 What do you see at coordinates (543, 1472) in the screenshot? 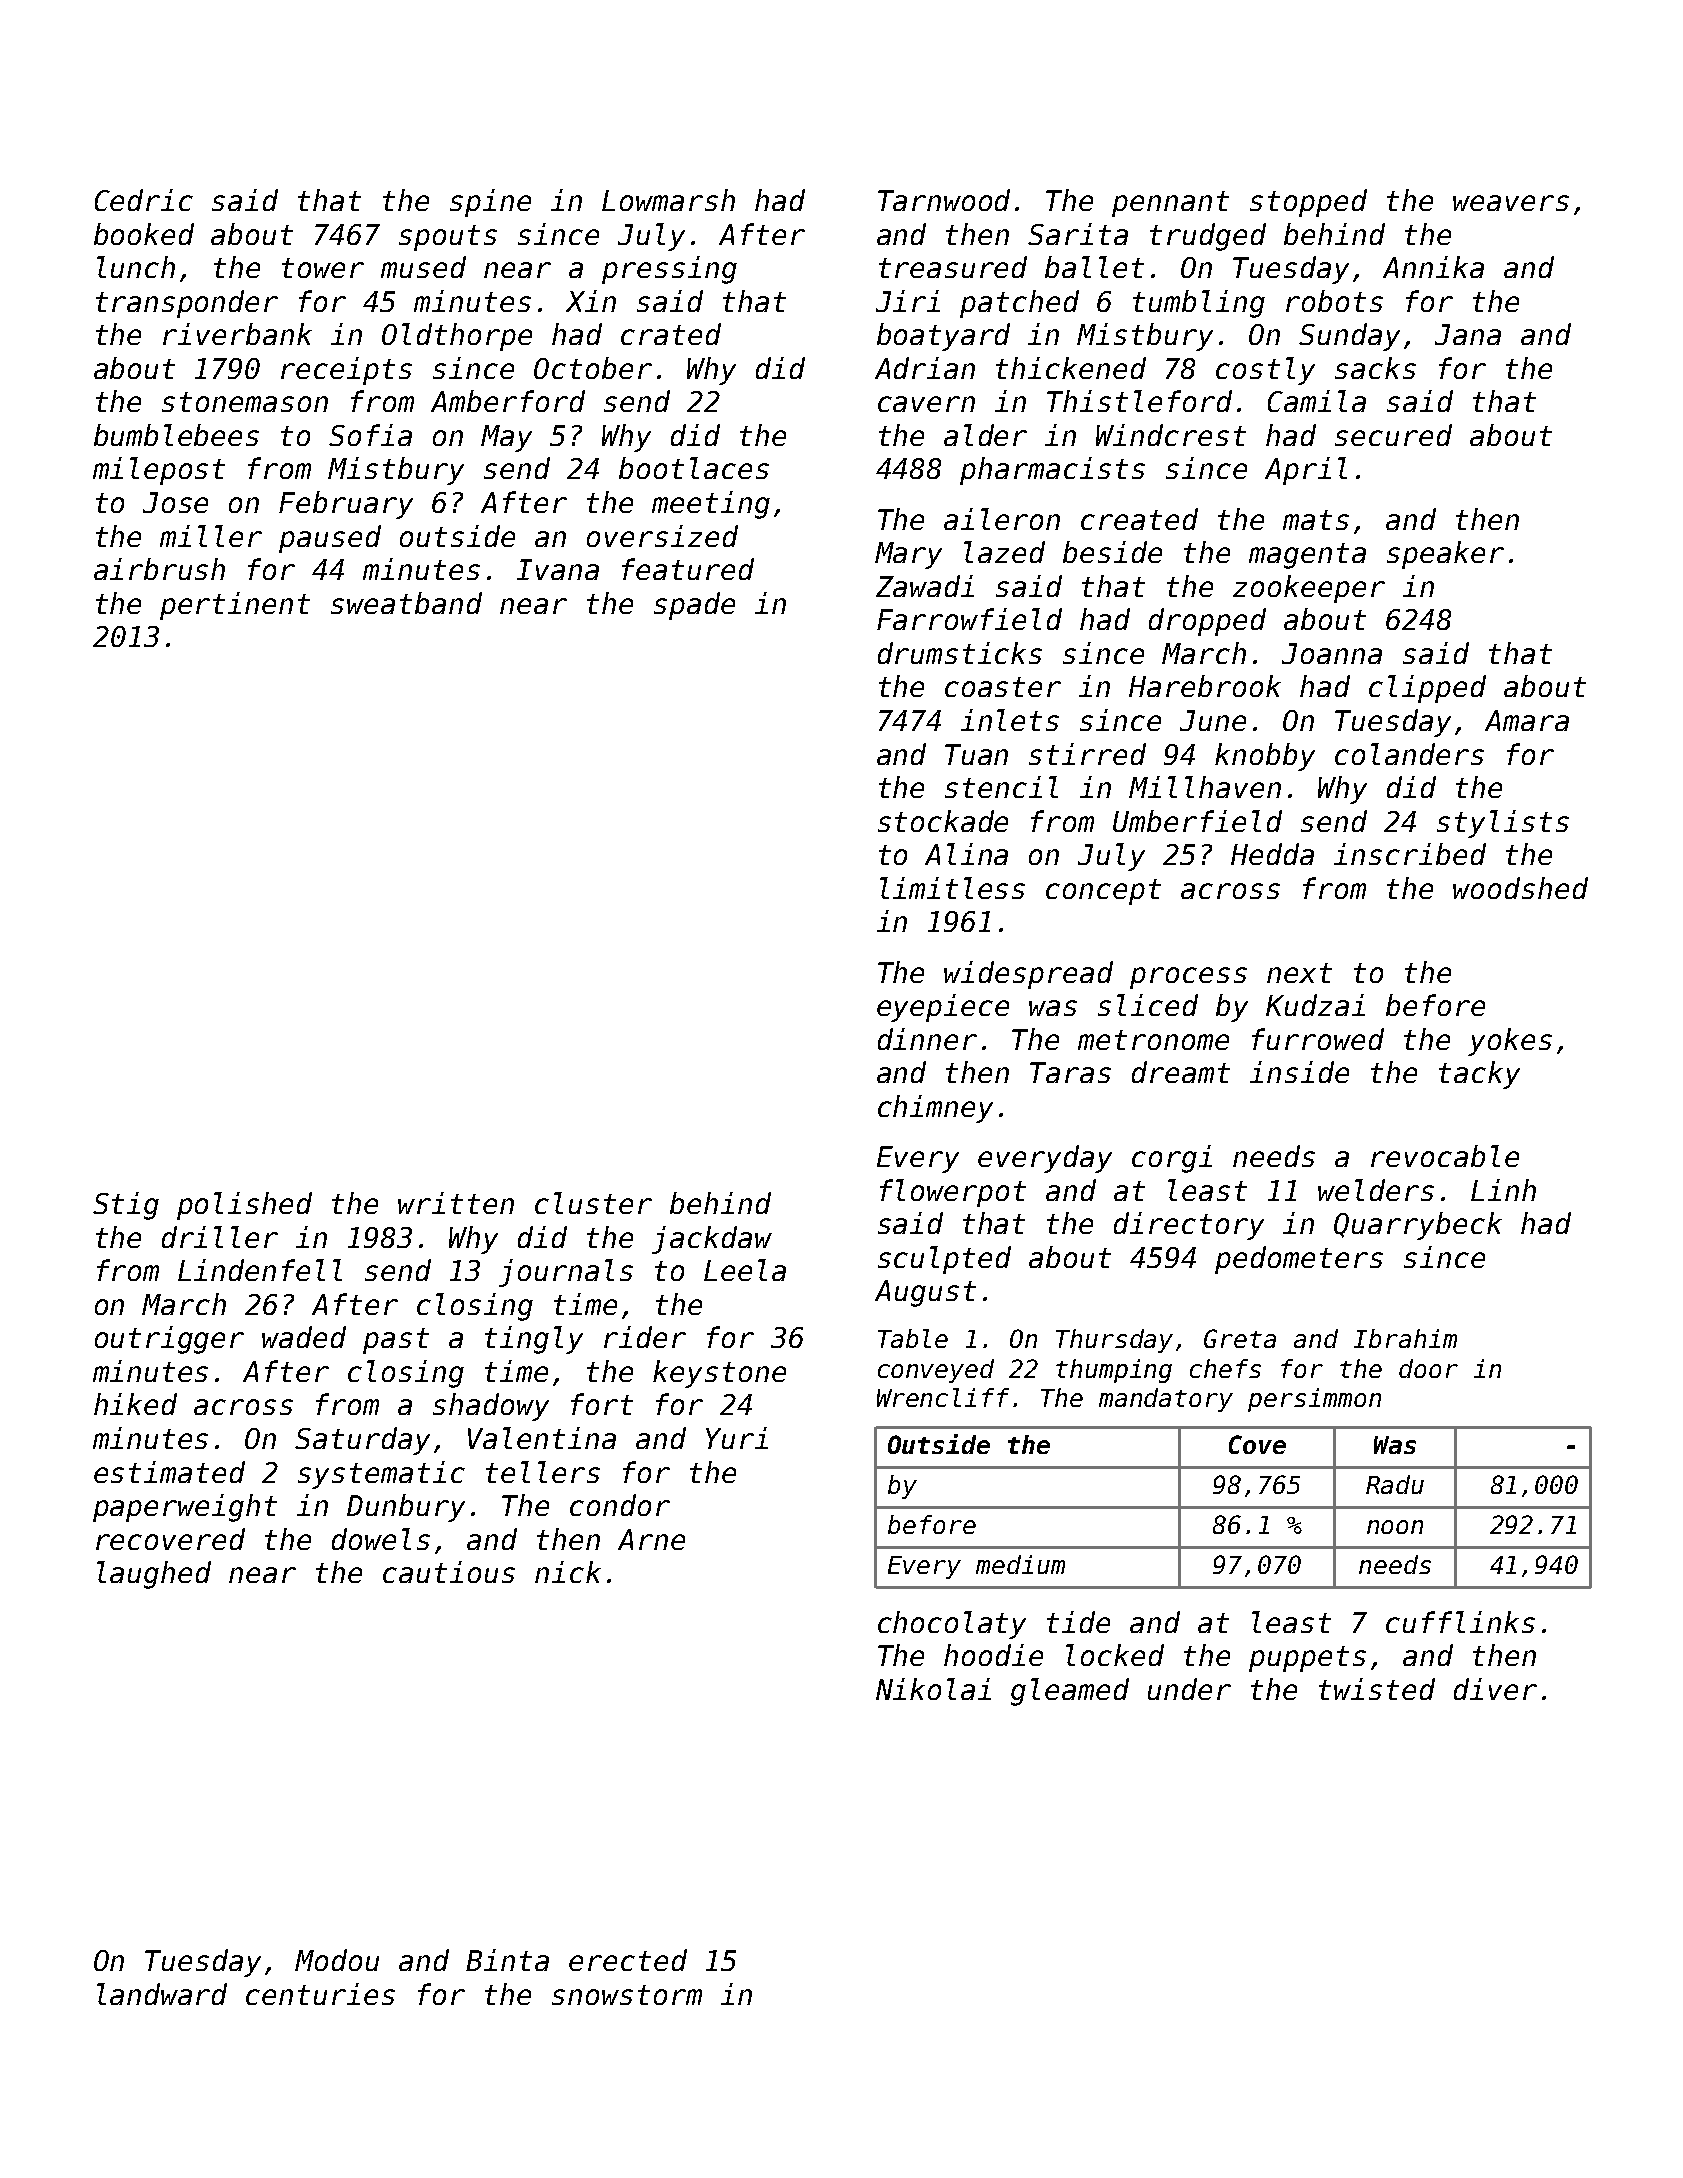
I see `tellers` at bounding box center [543, 1472].
